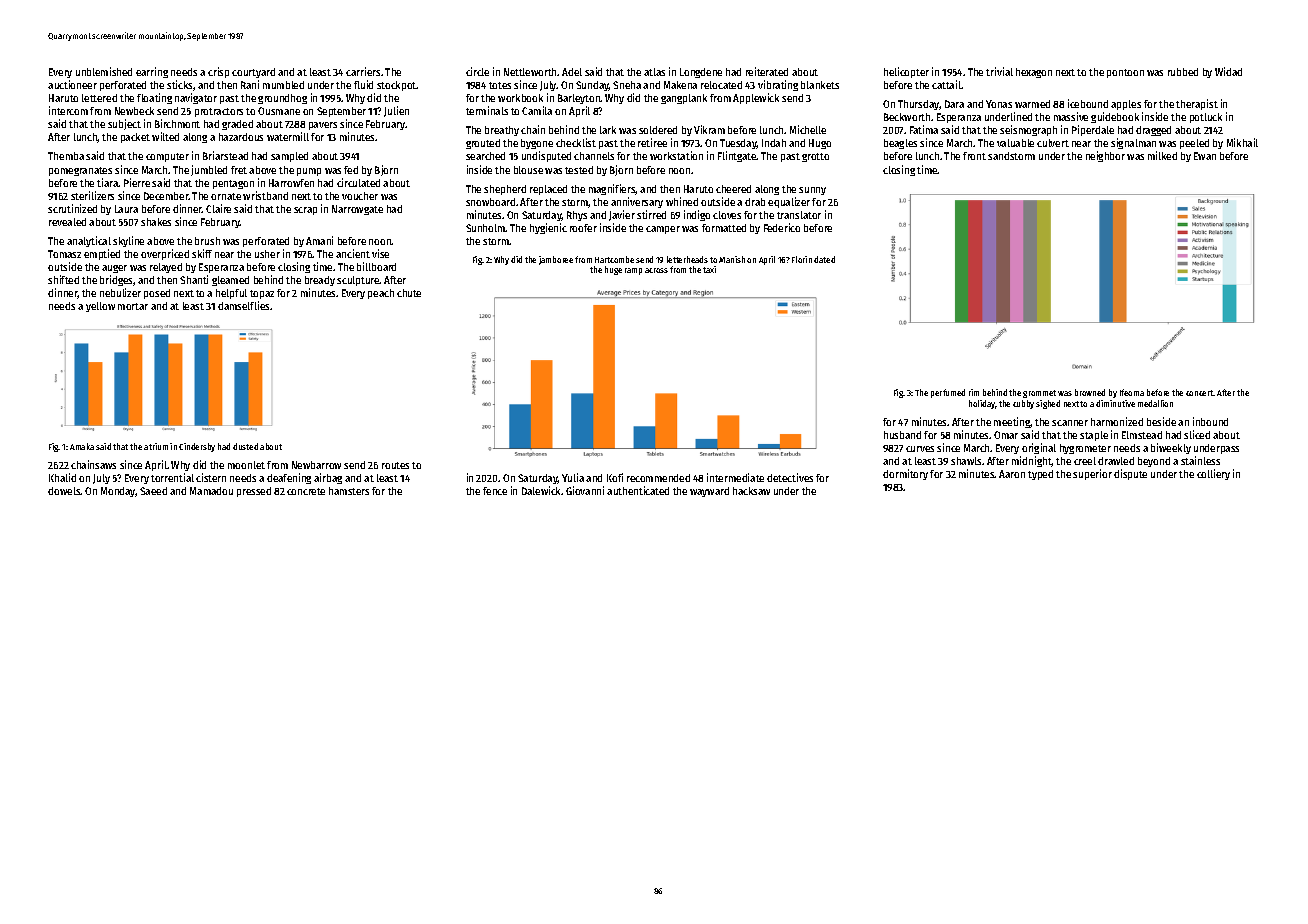  Describe the element at coordinates (585, 490) in the page. I see `Giovanni` at that location.
